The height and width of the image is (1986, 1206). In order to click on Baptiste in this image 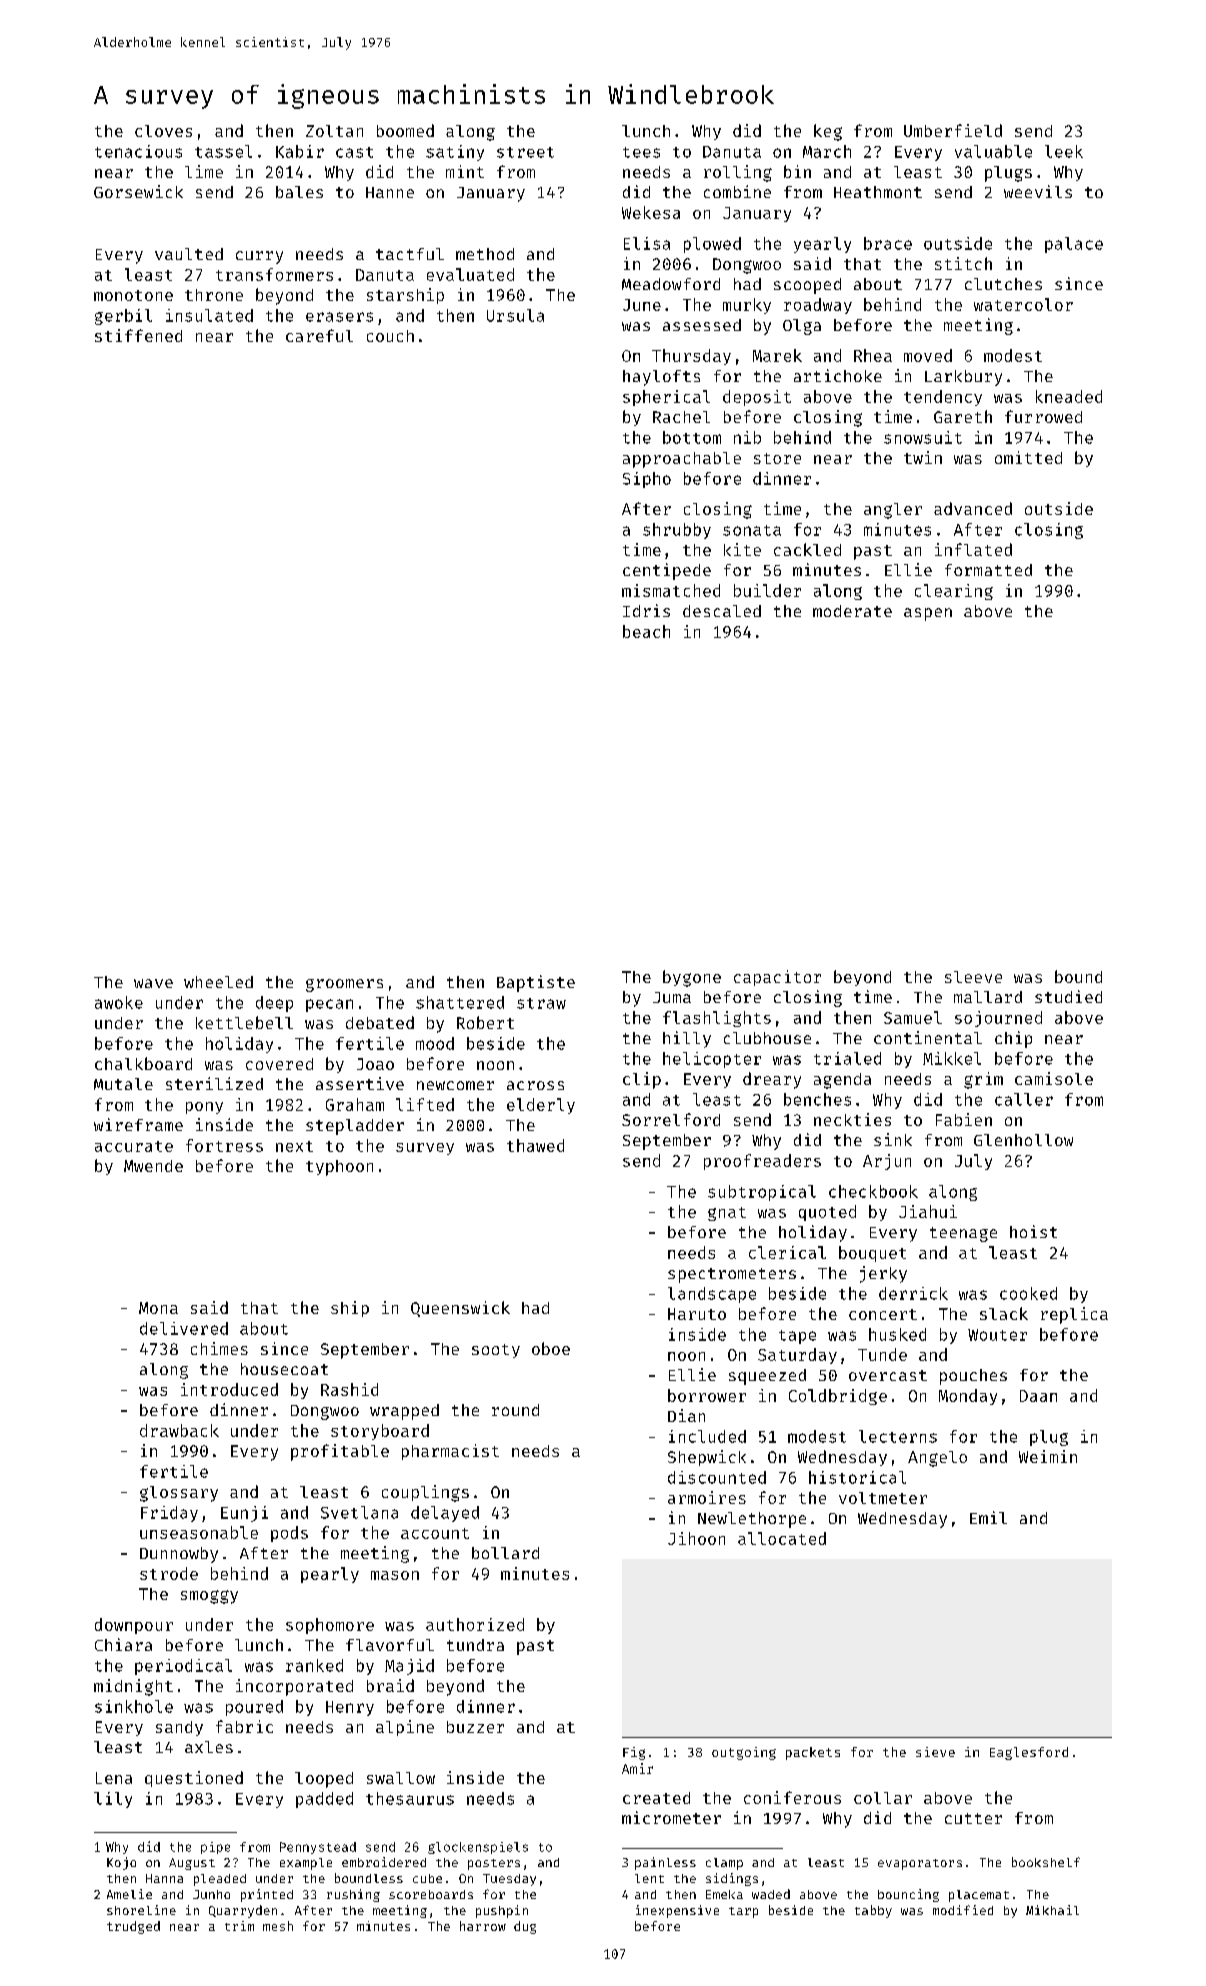, I will do `click(536, 983)`.
